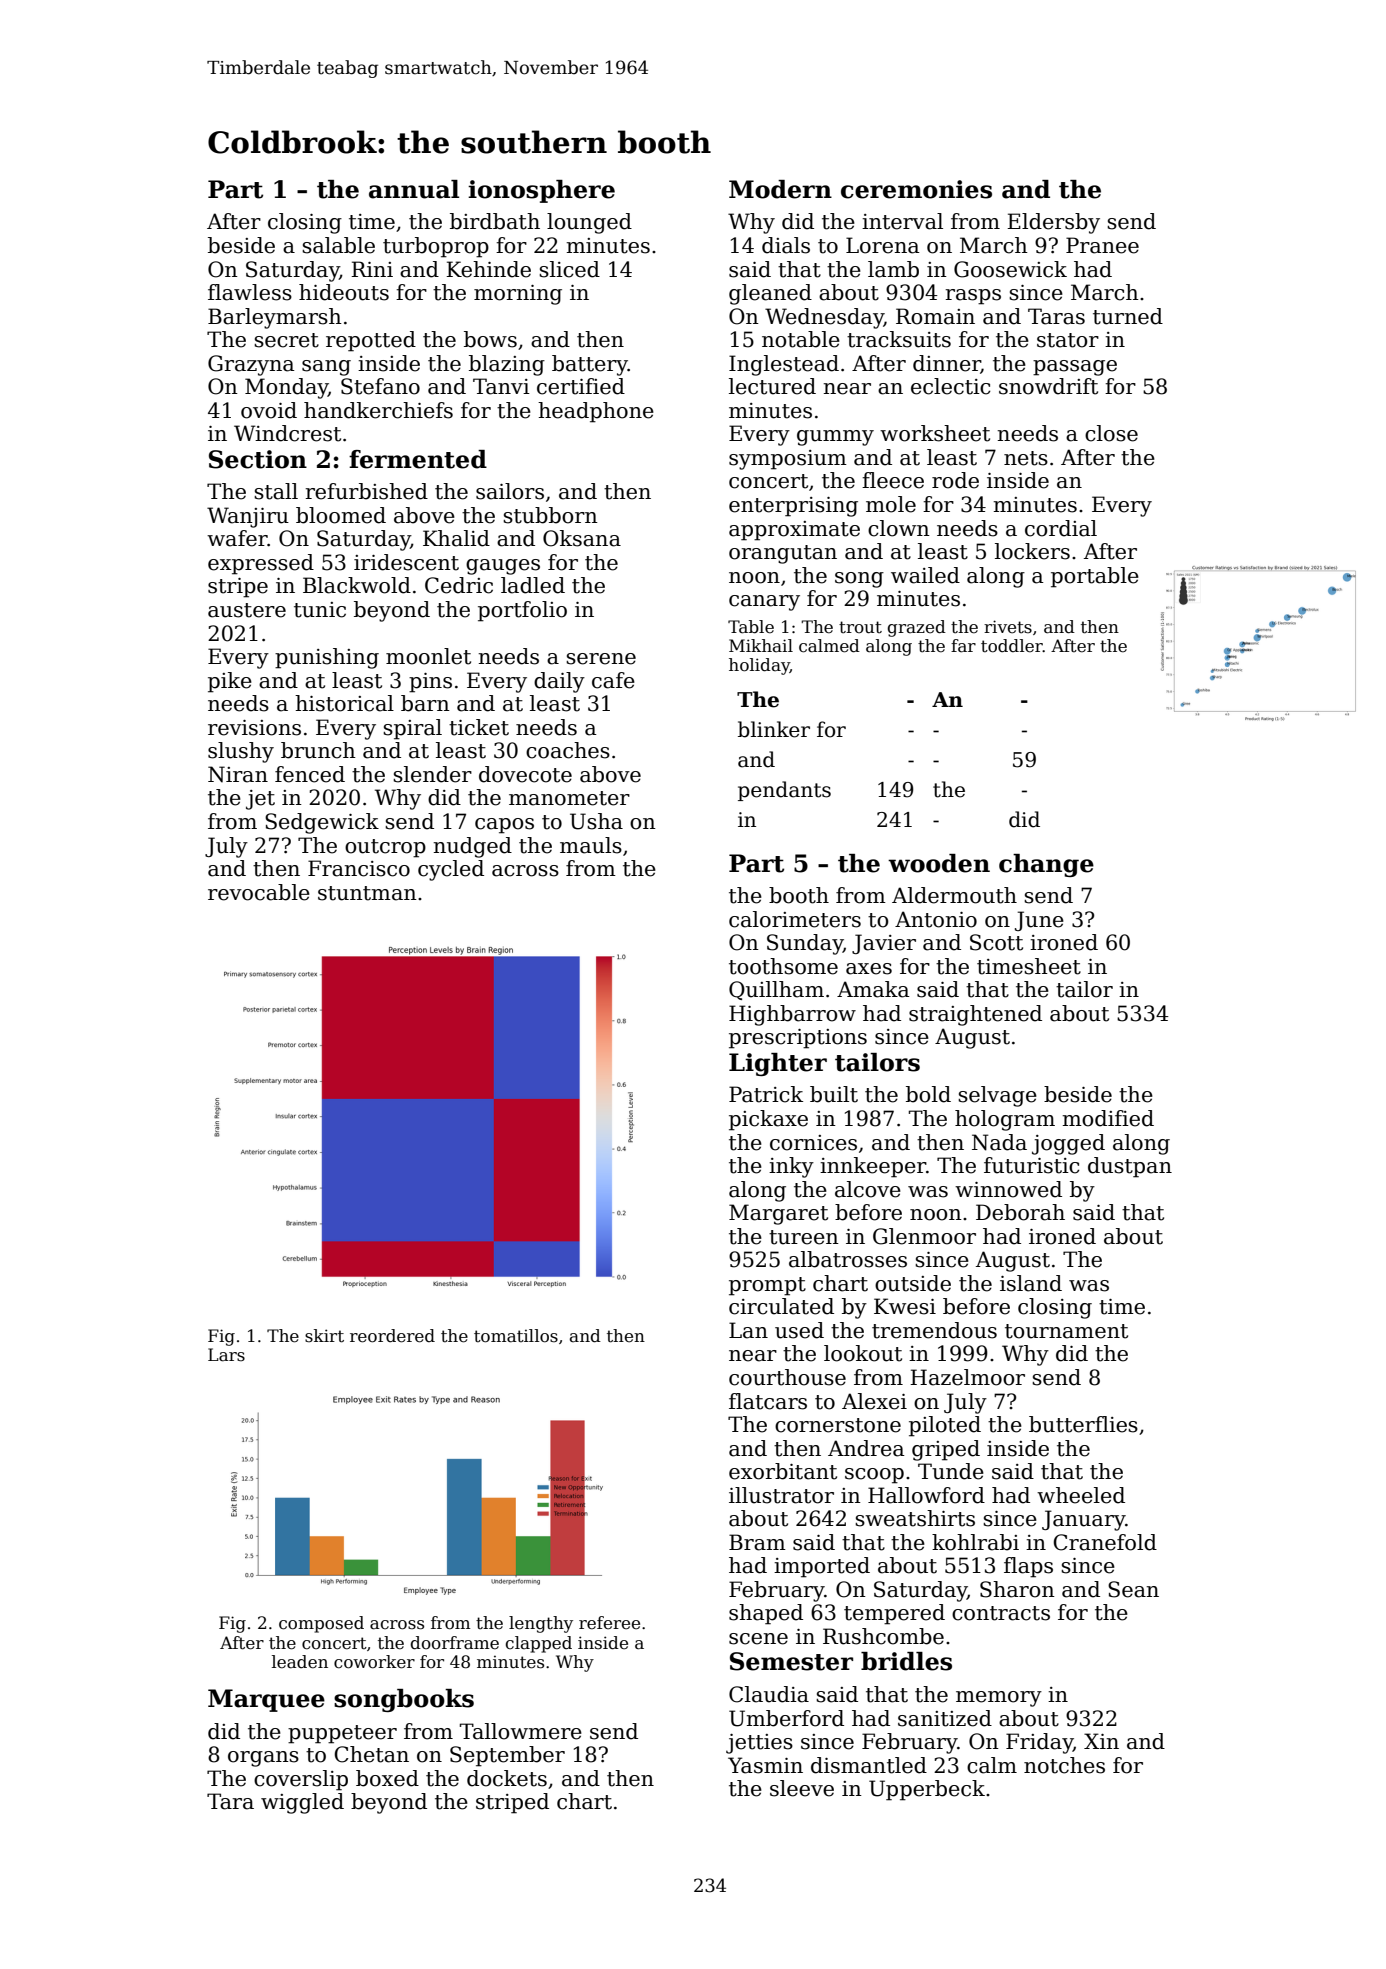 Image resolution: width=1386 pixels, height=1969 pixels. Describe the element at coordinates (916, 189) in the page. I see `ceremonies` at that location.
